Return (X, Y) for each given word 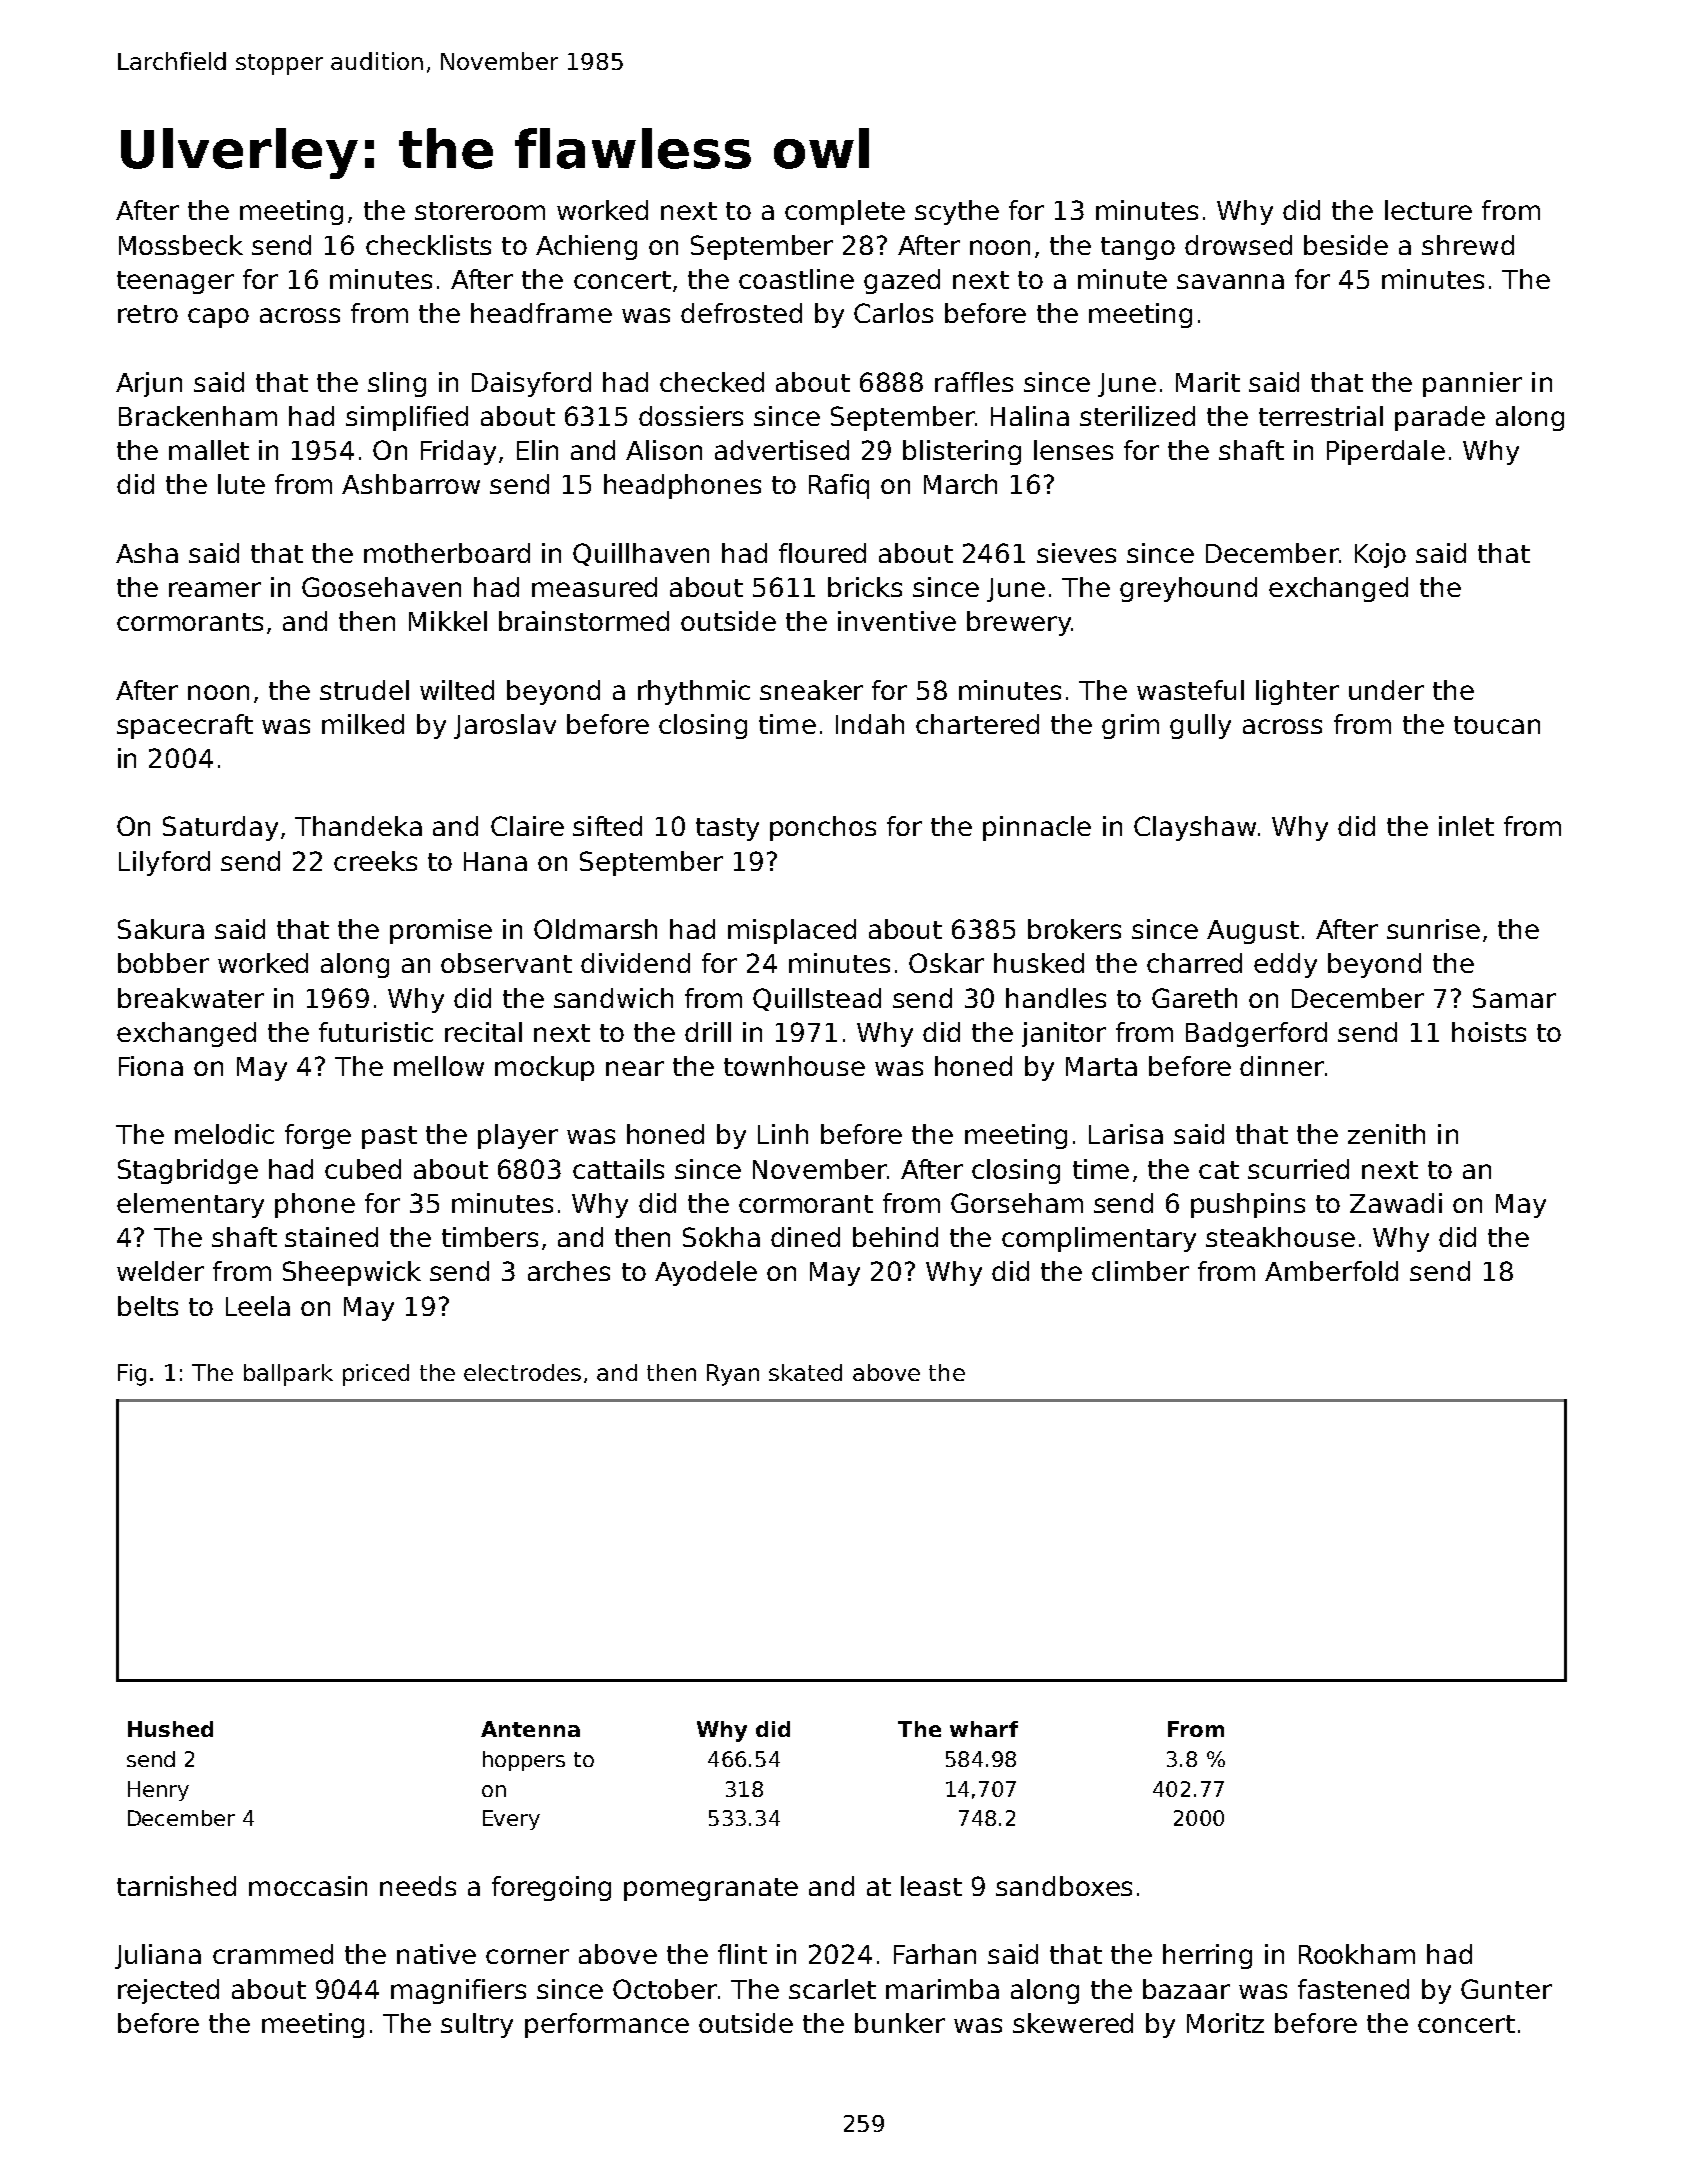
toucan (1497, 725)
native (436, 1954)
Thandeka (358, 826)
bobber (163, 963)
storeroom (480, 211)
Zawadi (1396, 1203)
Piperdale (1386, 452)
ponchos (823, 828)
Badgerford (1256, 1034)
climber (1140, 1271)
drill (708, 1032)
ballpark (288, 1375)
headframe (541, 313)
